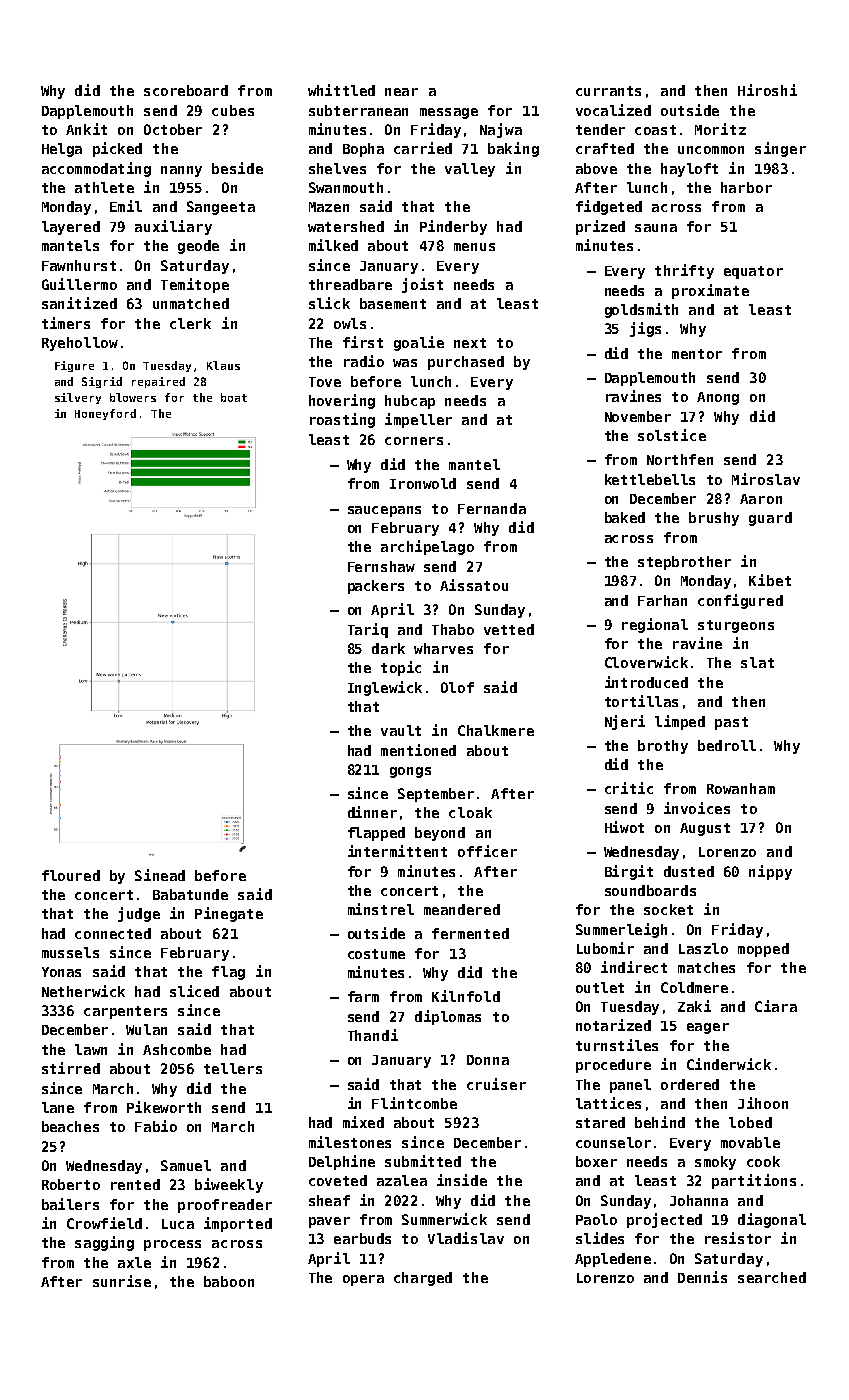 The image size is (849, 1400). I want to click on Dennis, so click(702, 1277).
